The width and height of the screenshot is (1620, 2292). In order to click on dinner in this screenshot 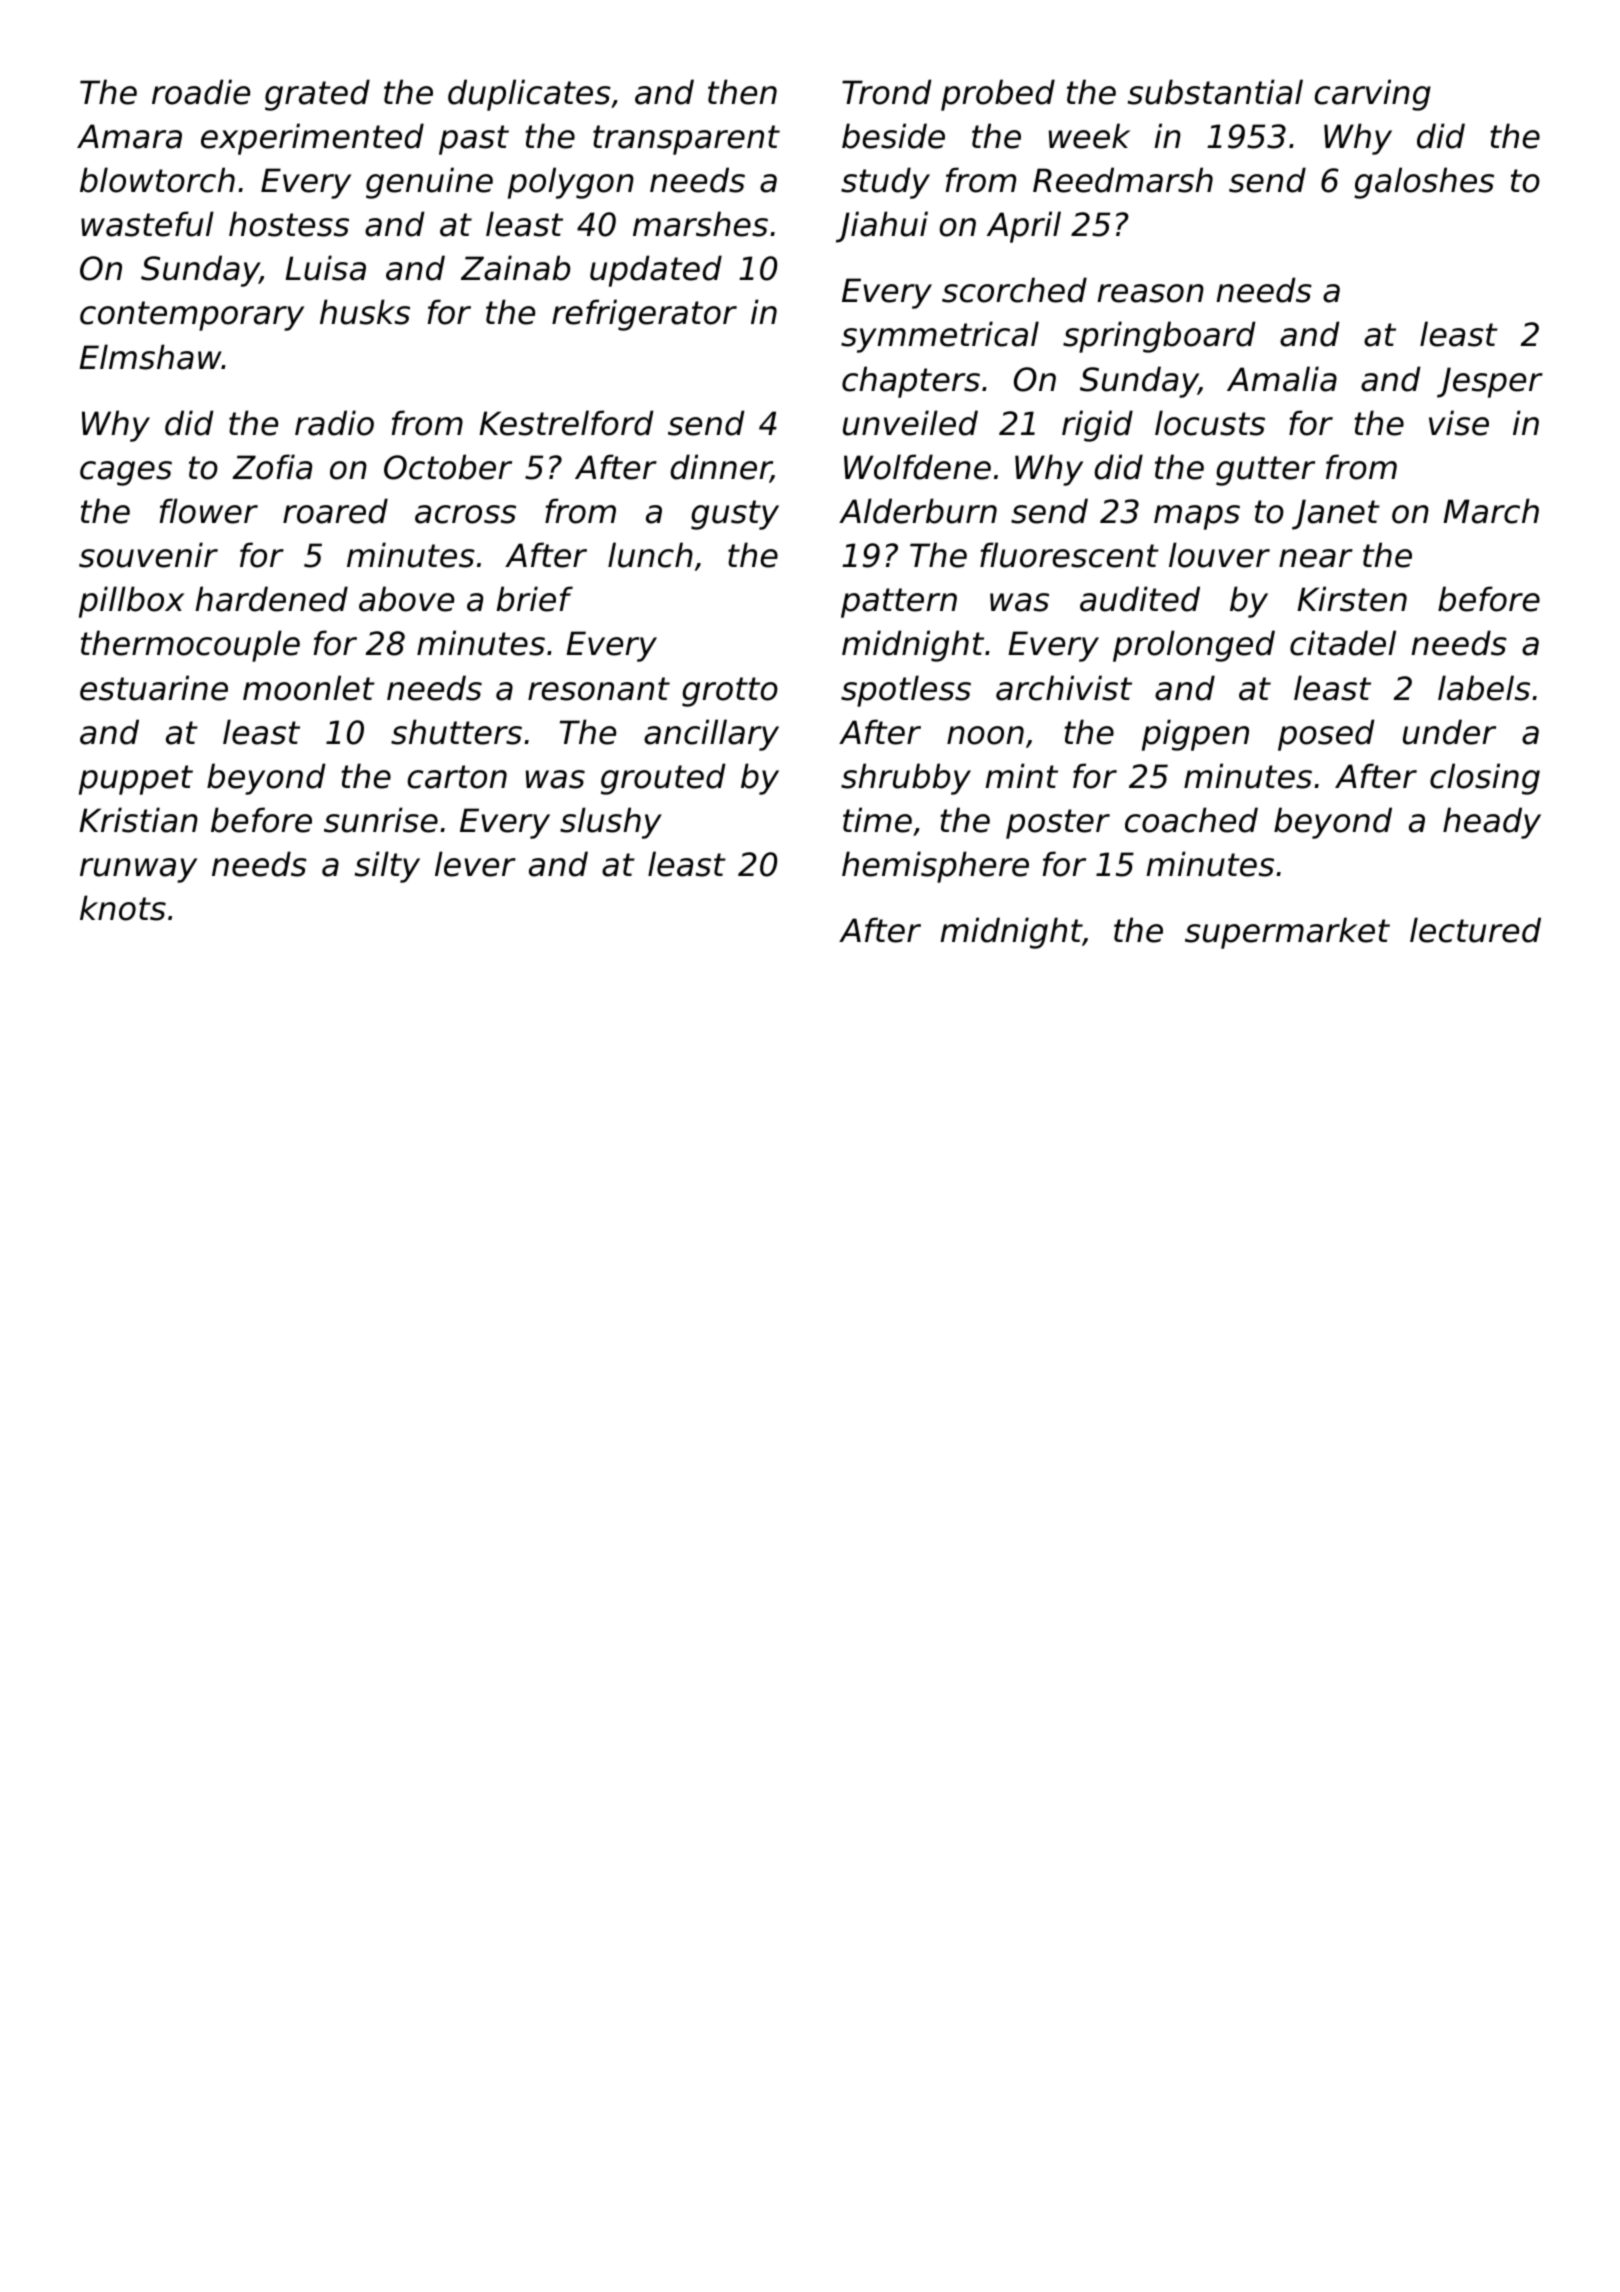, I will do `click(720, 468)`.
